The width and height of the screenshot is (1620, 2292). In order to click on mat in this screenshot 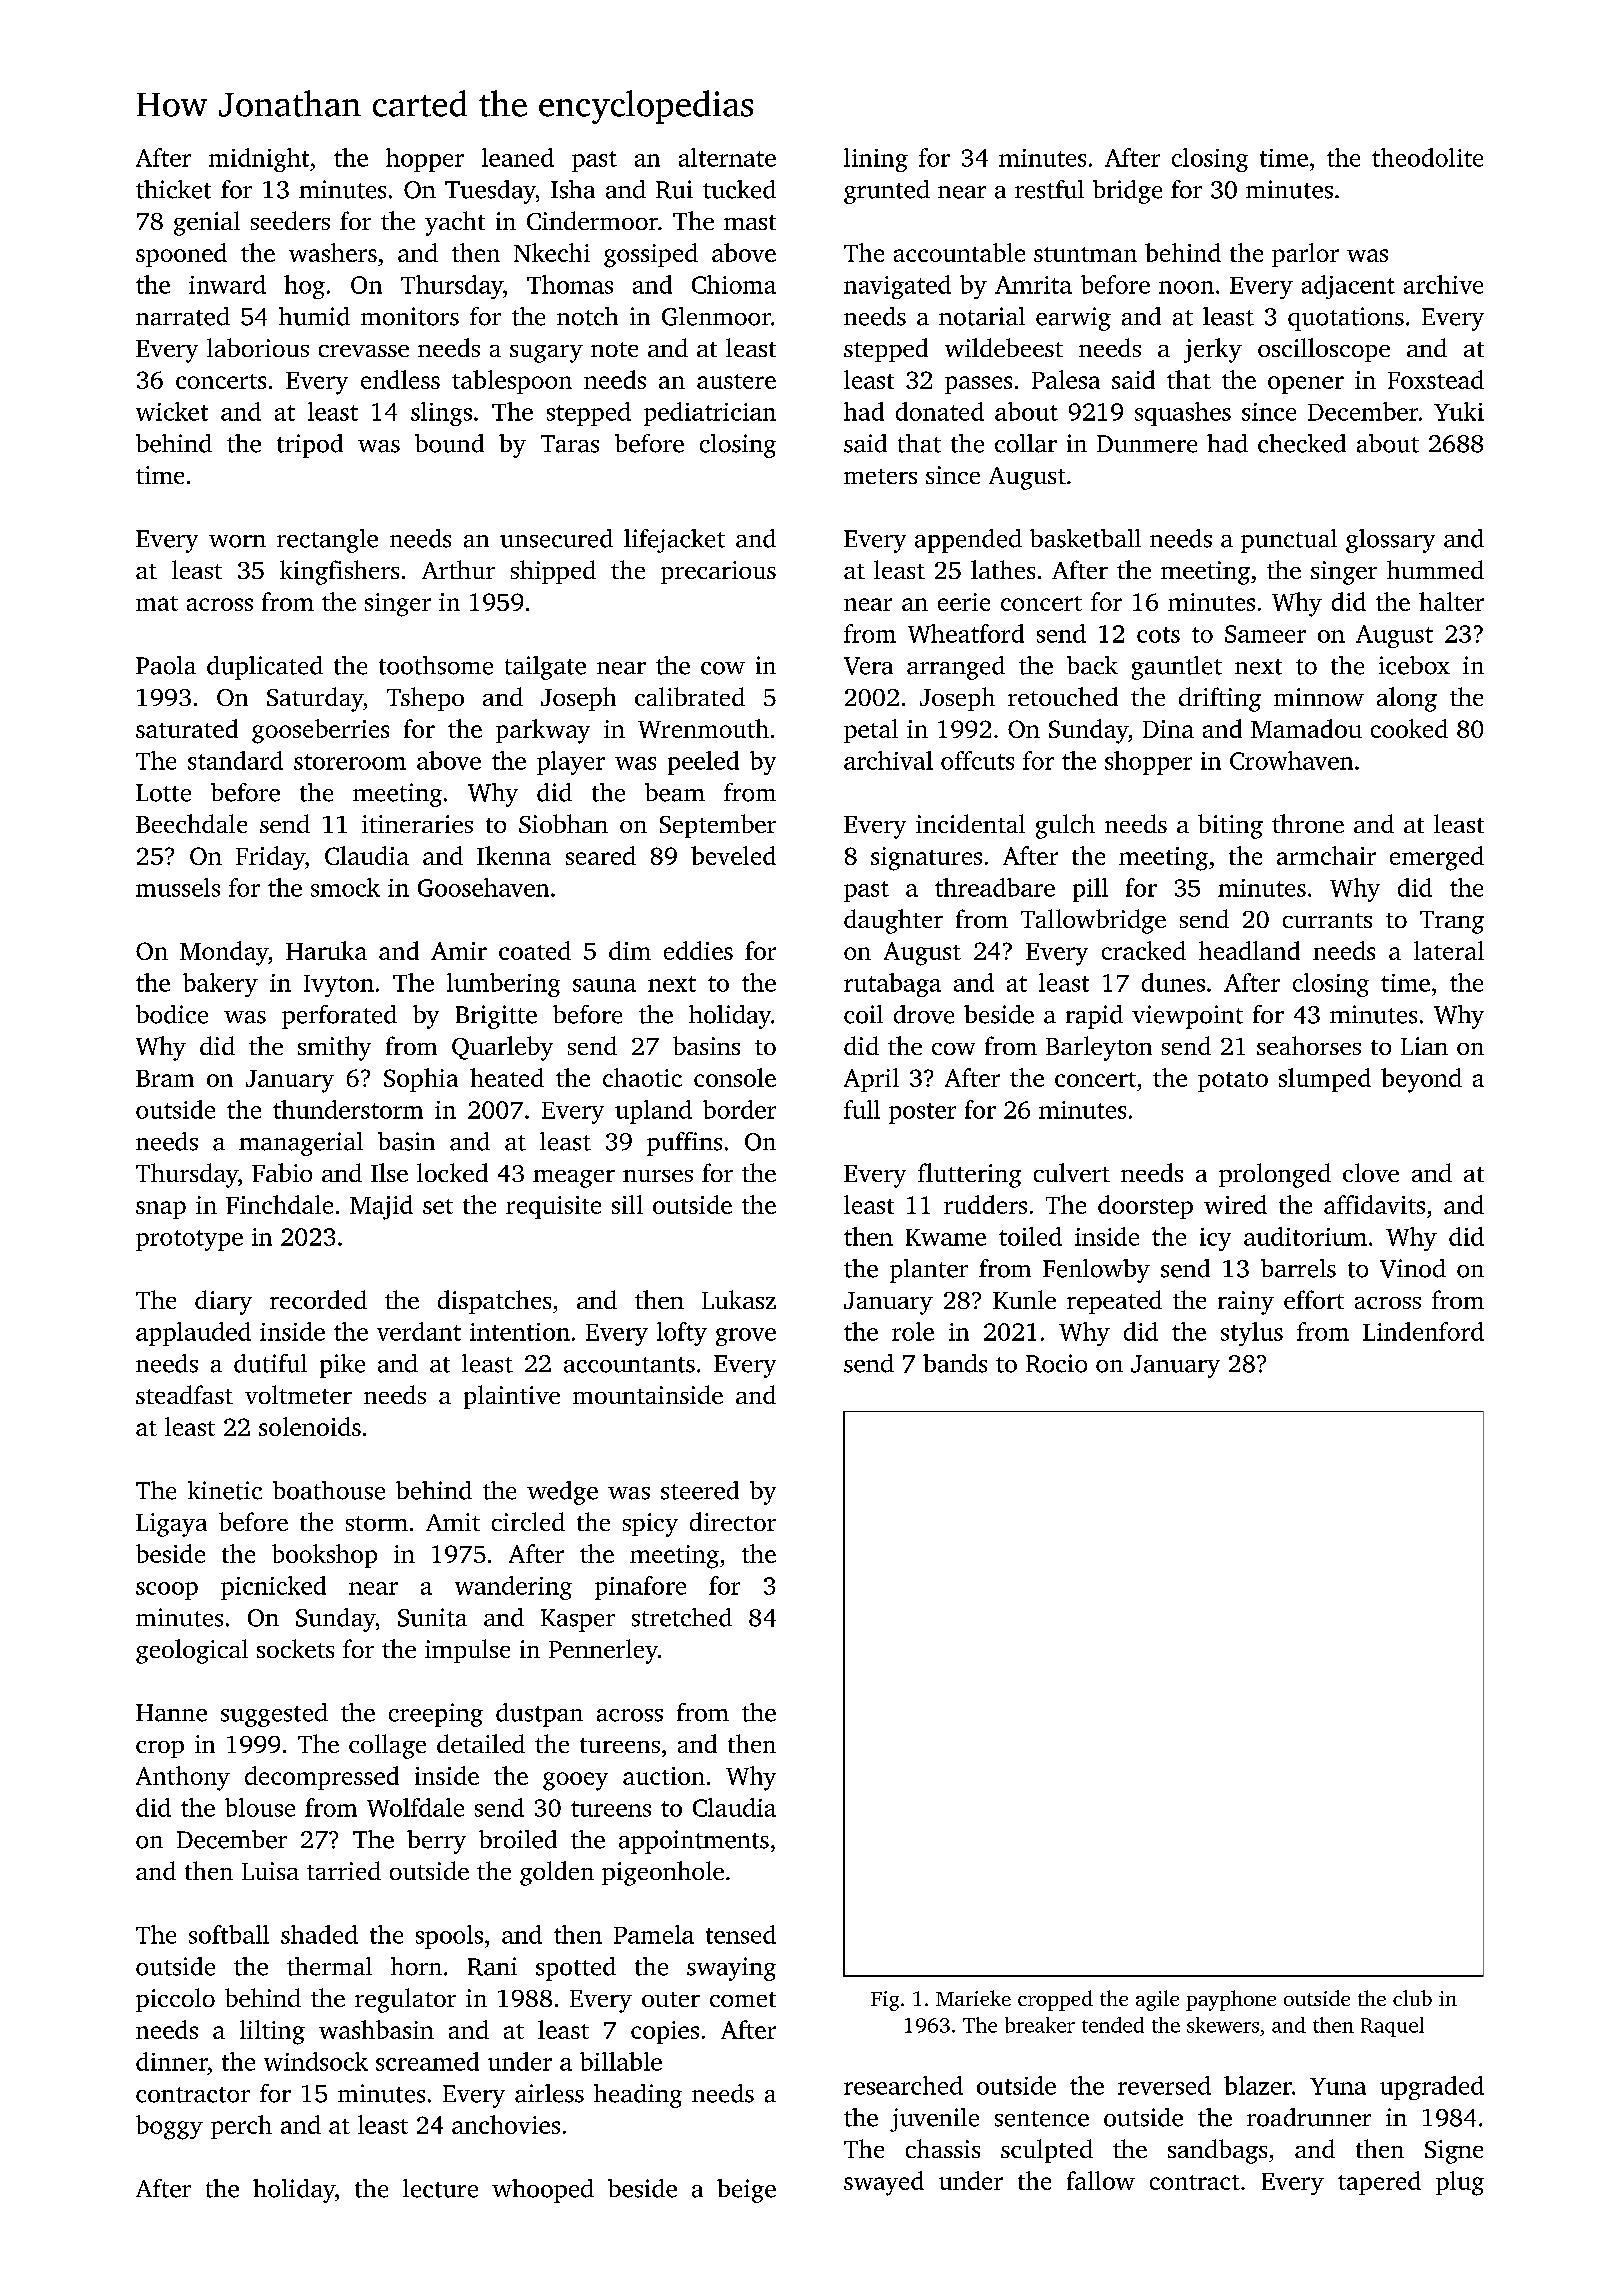, I will do `click(157, 603)`.
